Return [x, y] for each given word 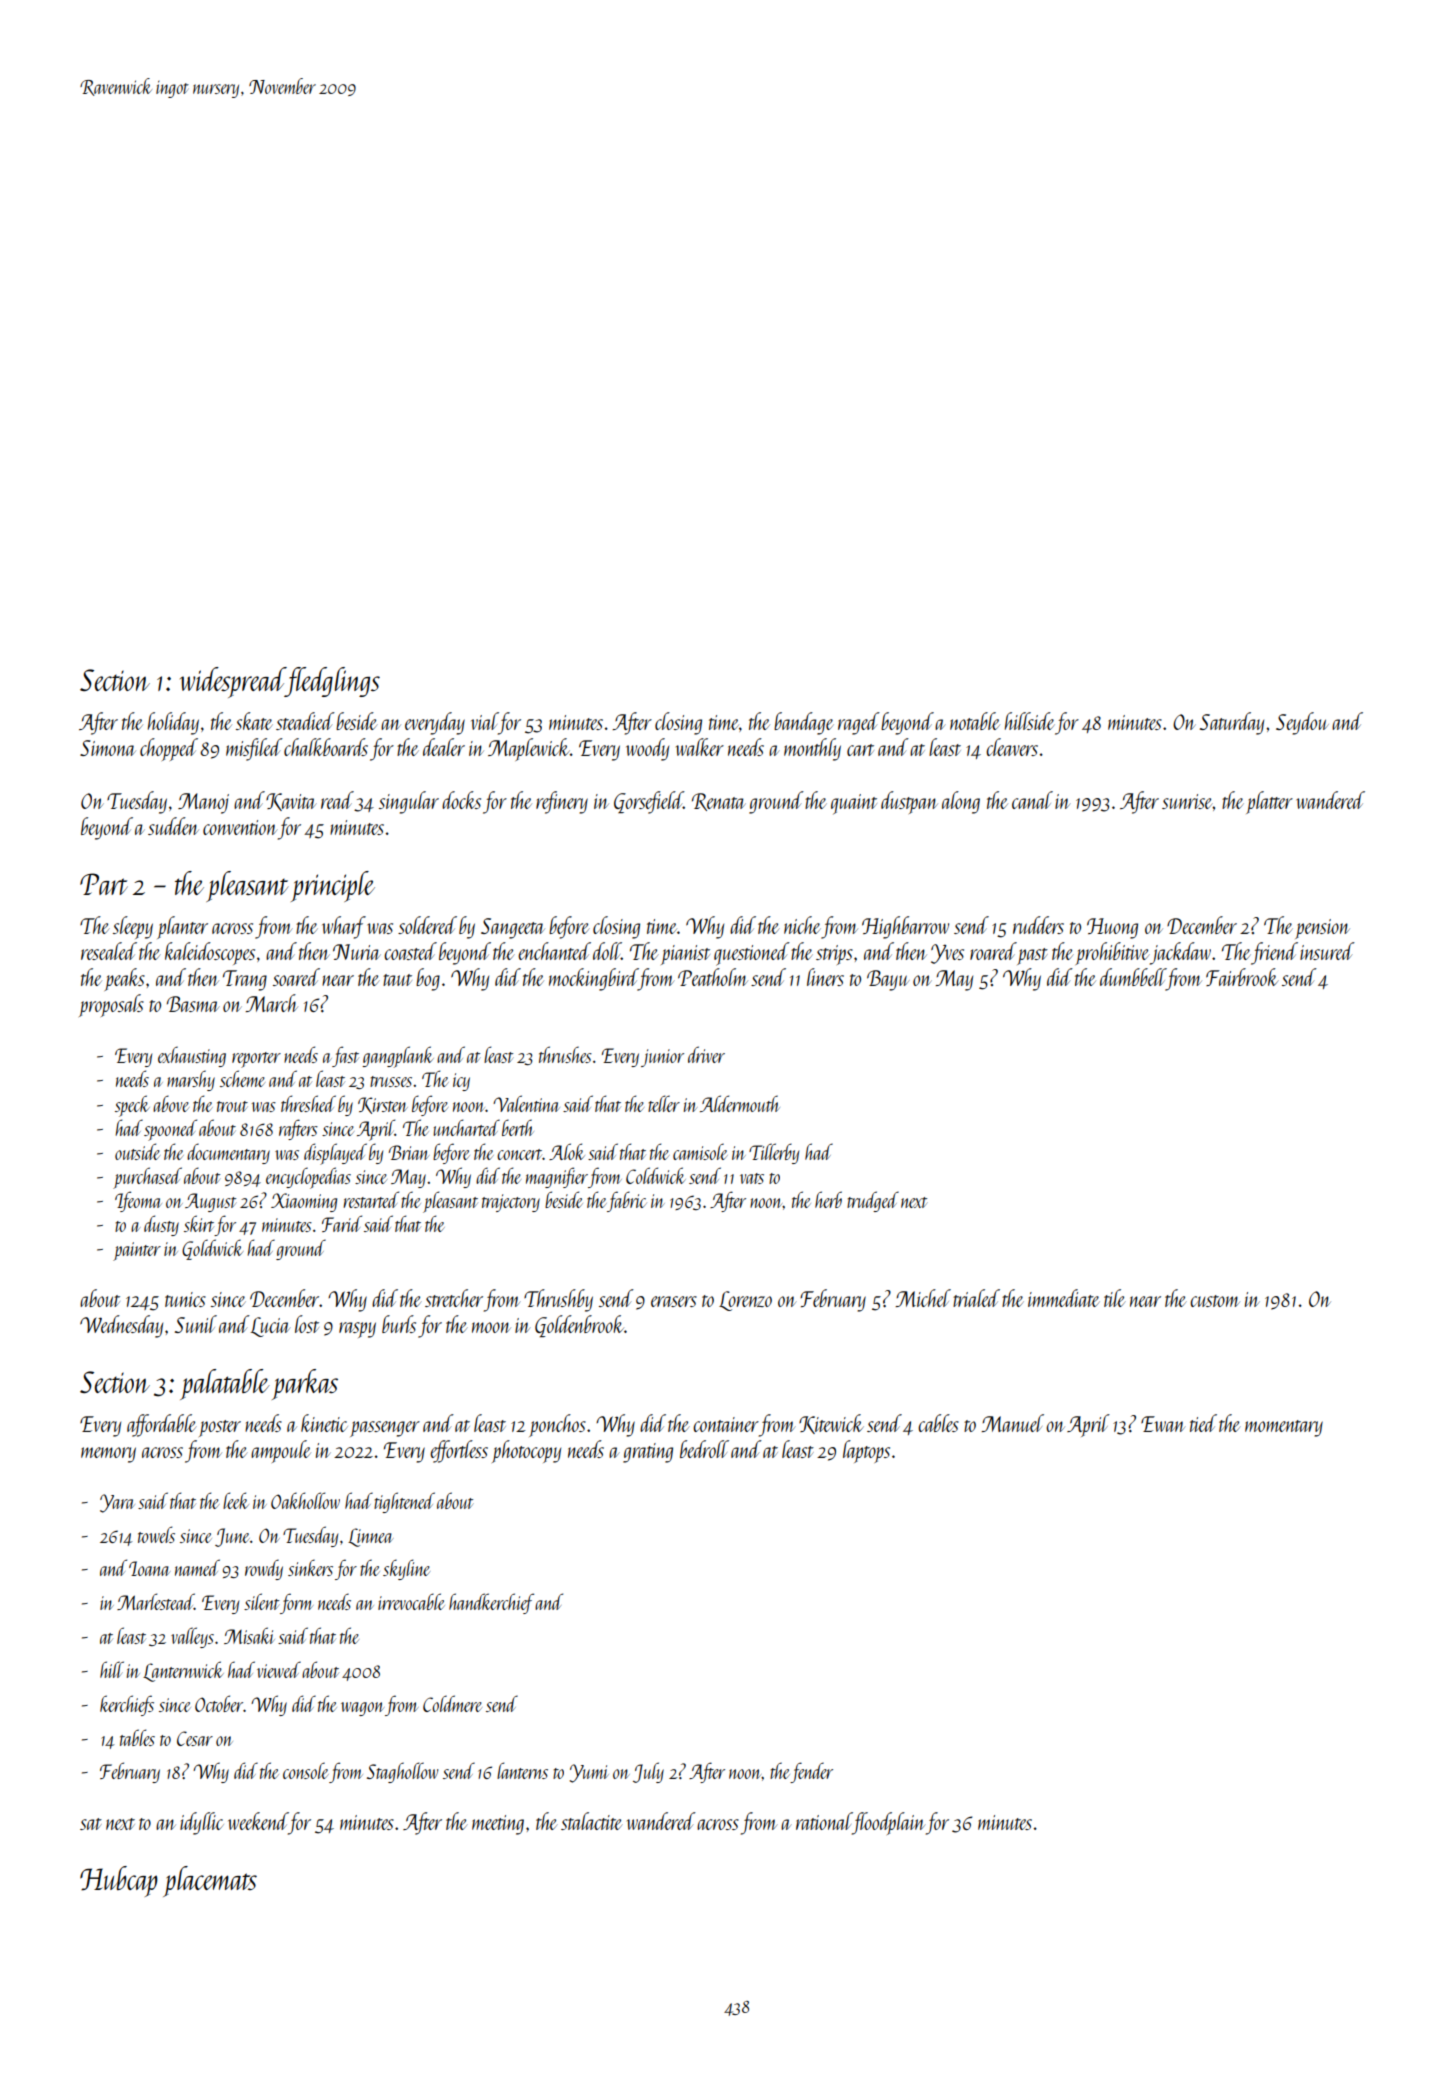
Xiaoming [304, 1202]
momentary [1284, 1428]
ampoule [281, 1451]
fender [812, 1772]
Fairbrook [1242, 977]
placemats [210, 1881]
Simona [108, 748]
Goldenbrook [579, 1326]
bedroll [704, 1449]
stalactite [591, 1821]
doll [607, 951]
